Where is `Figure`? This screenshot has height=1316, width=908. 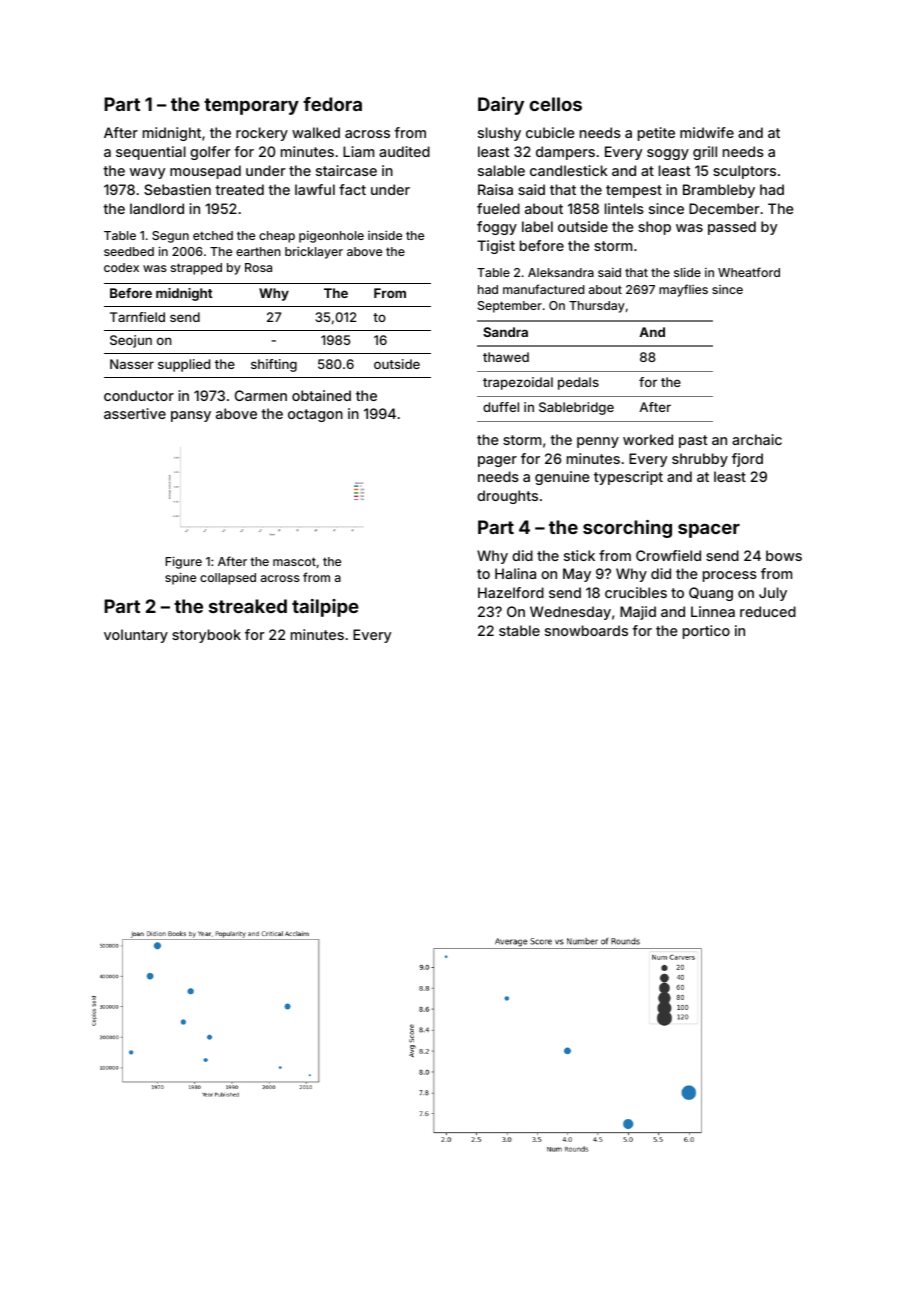
Figure is located at coordinates (183, 562).
